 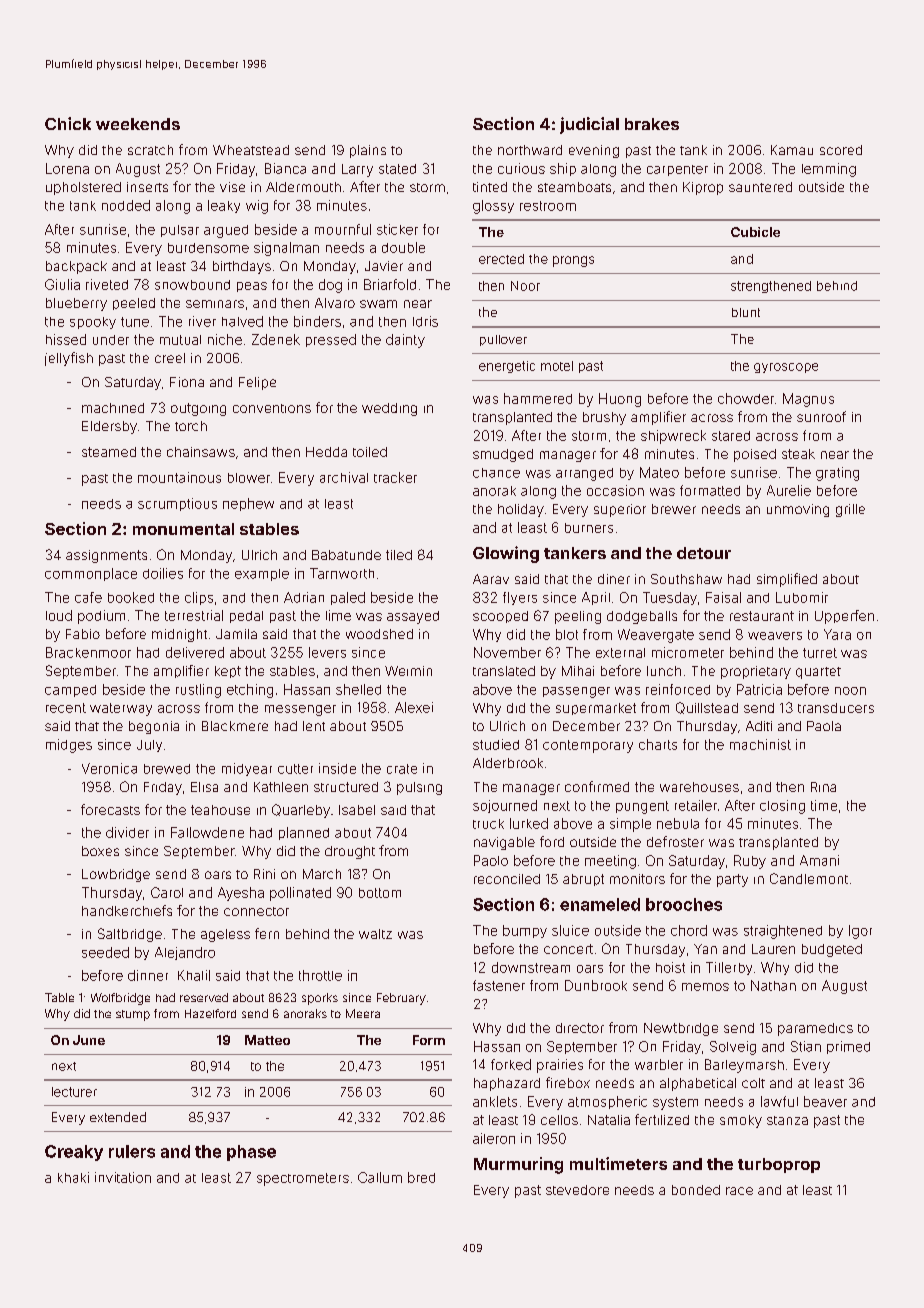 I want to click on Glowing, so click(x=506, y=554).
